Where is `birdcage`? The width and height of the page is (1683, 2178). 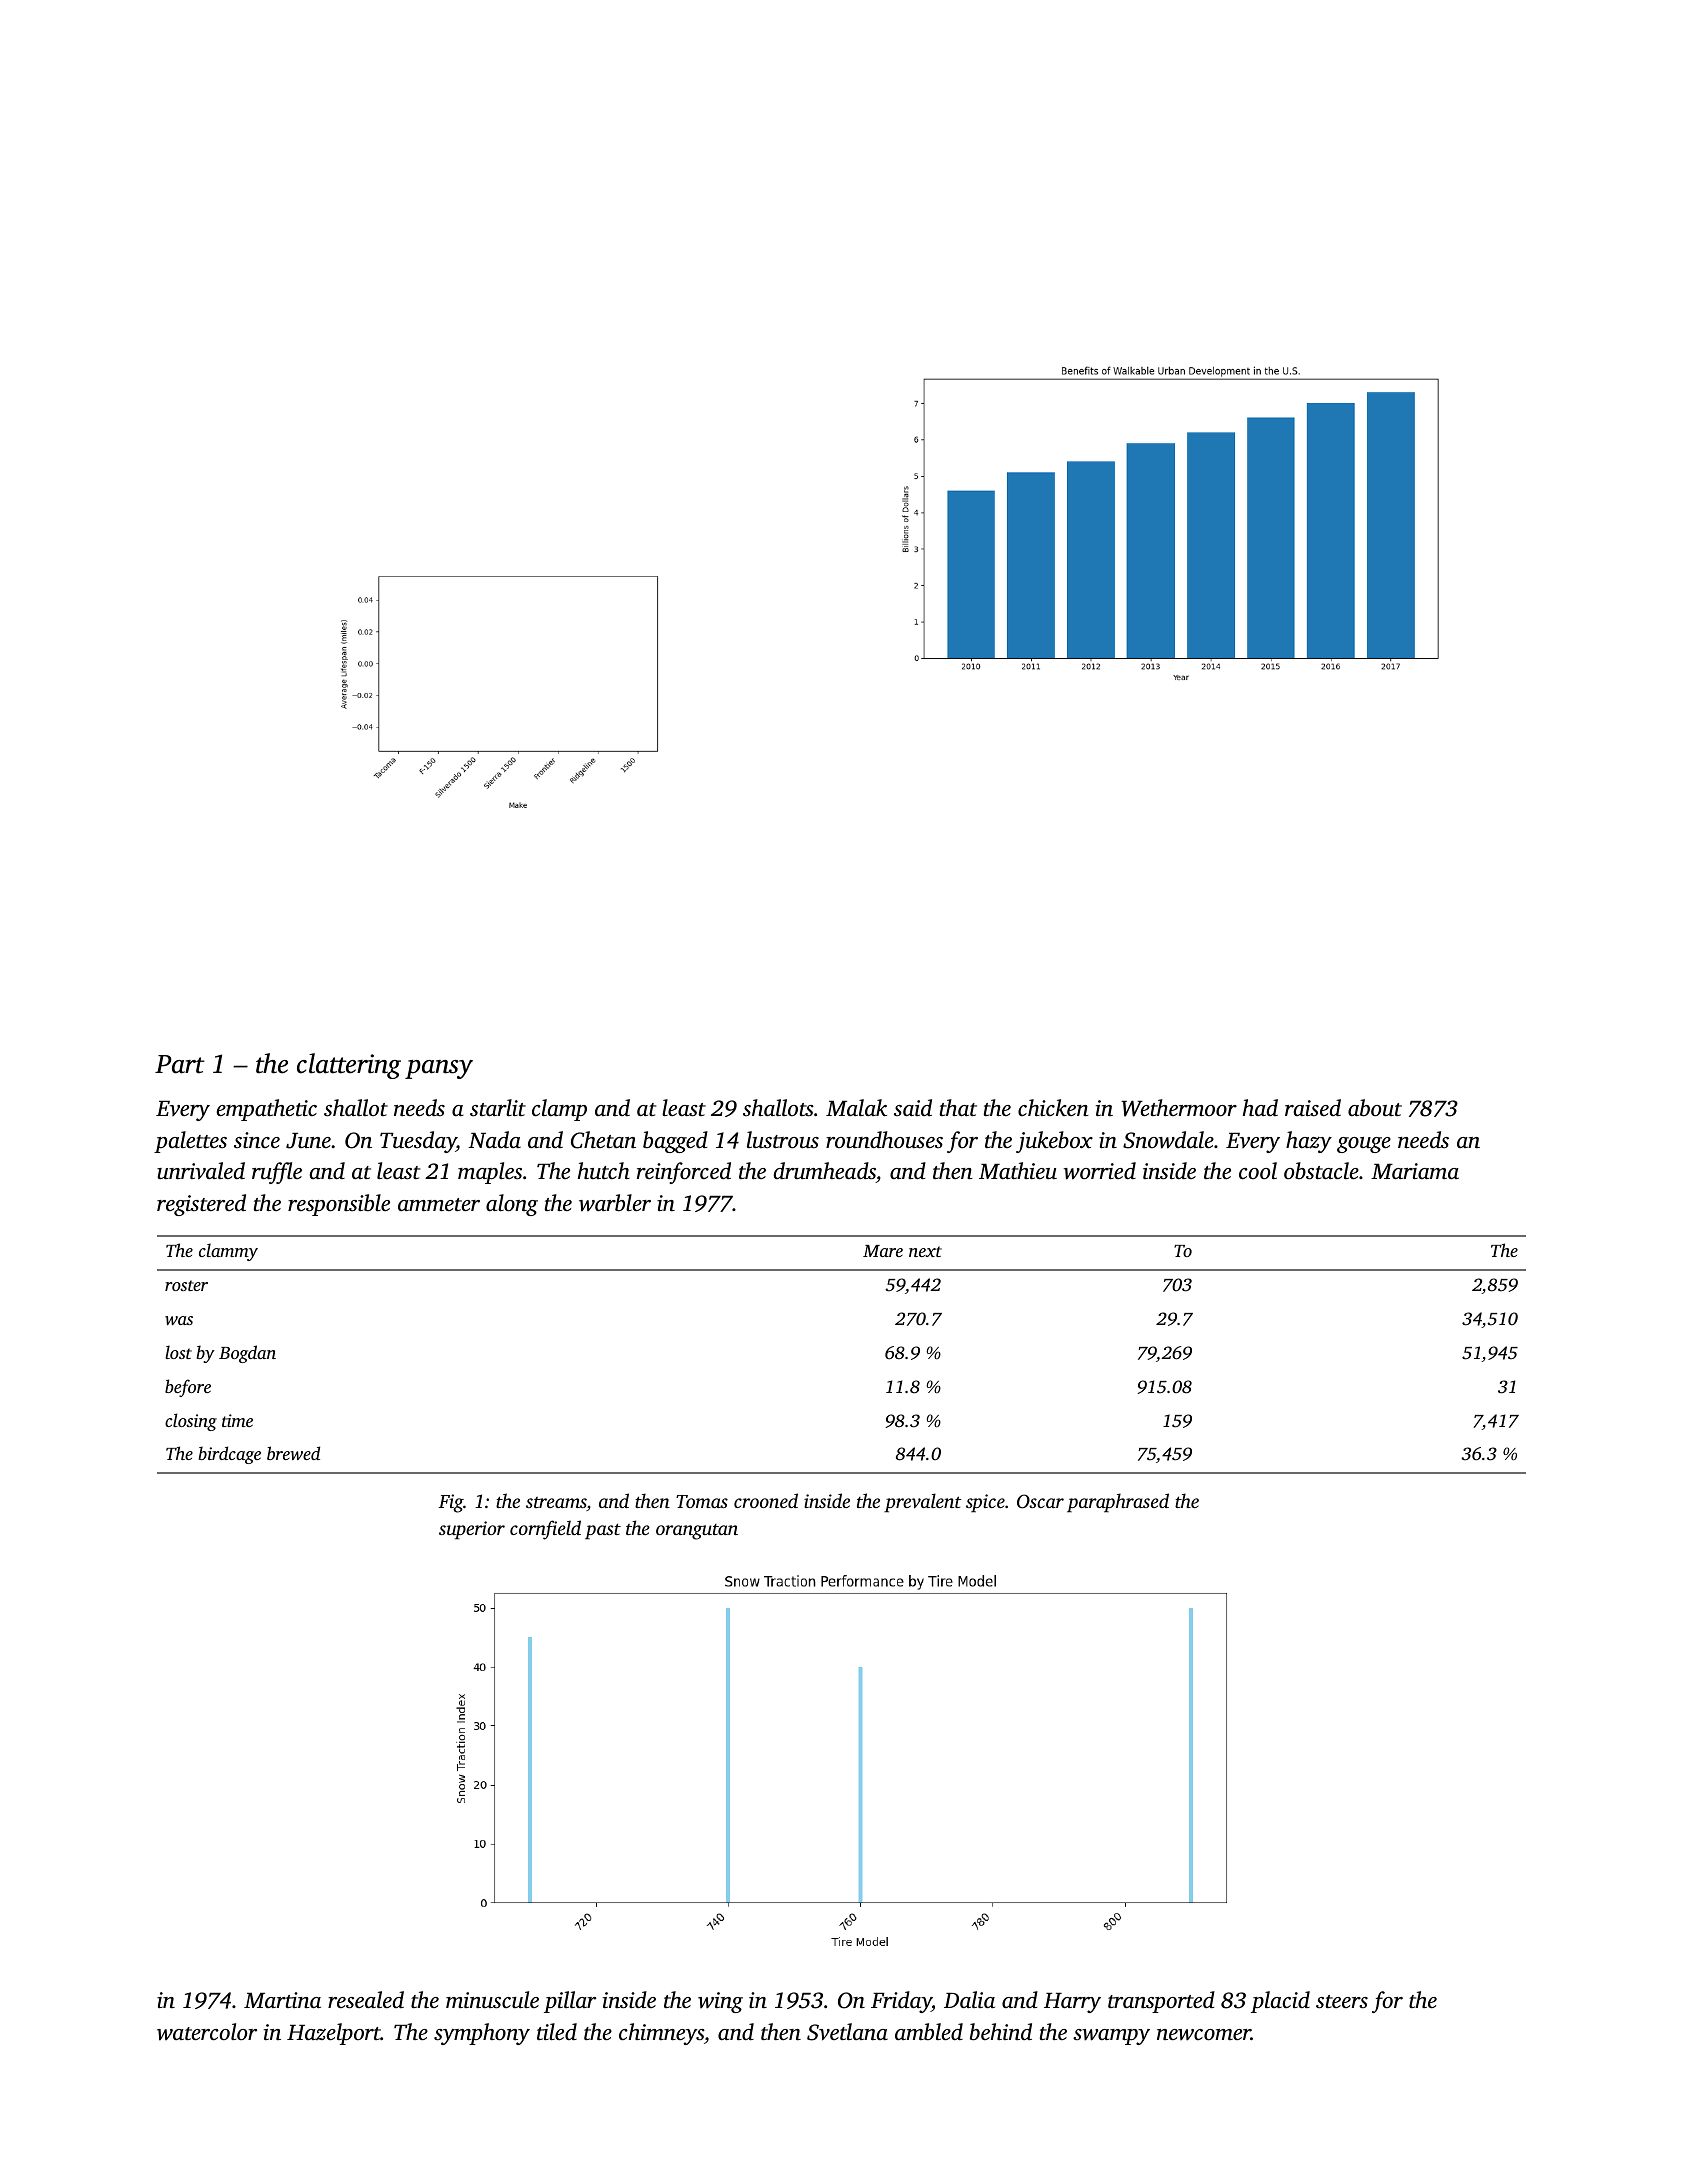
birdcage is located at coordinates (229, 1455).
